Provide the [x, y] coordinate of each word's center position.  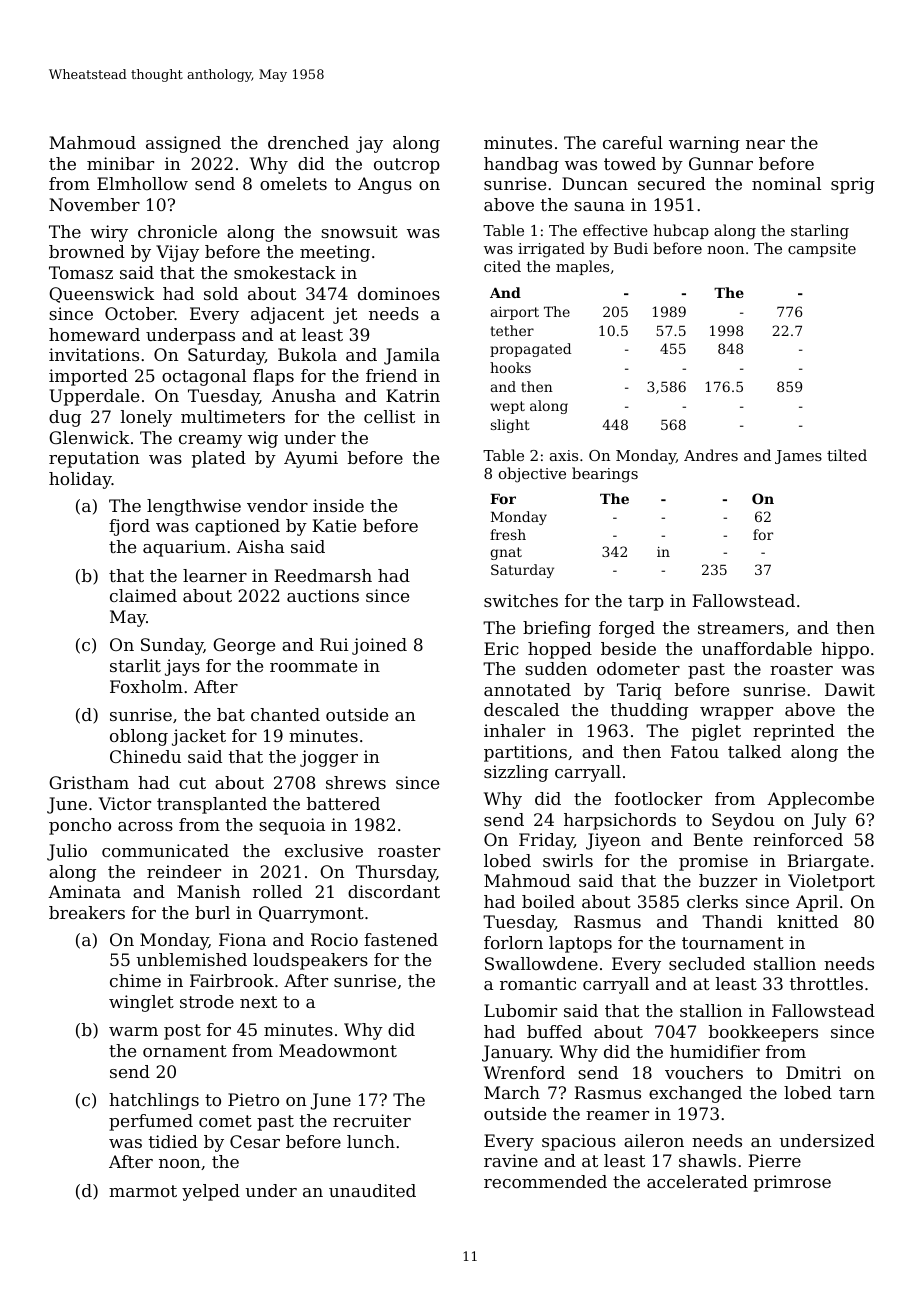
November [94, 204]
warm [133, 1031]
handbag [521, 165]
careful [633, 142]
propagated [530, 350]
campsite [822, 250]
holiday [80, 480]
